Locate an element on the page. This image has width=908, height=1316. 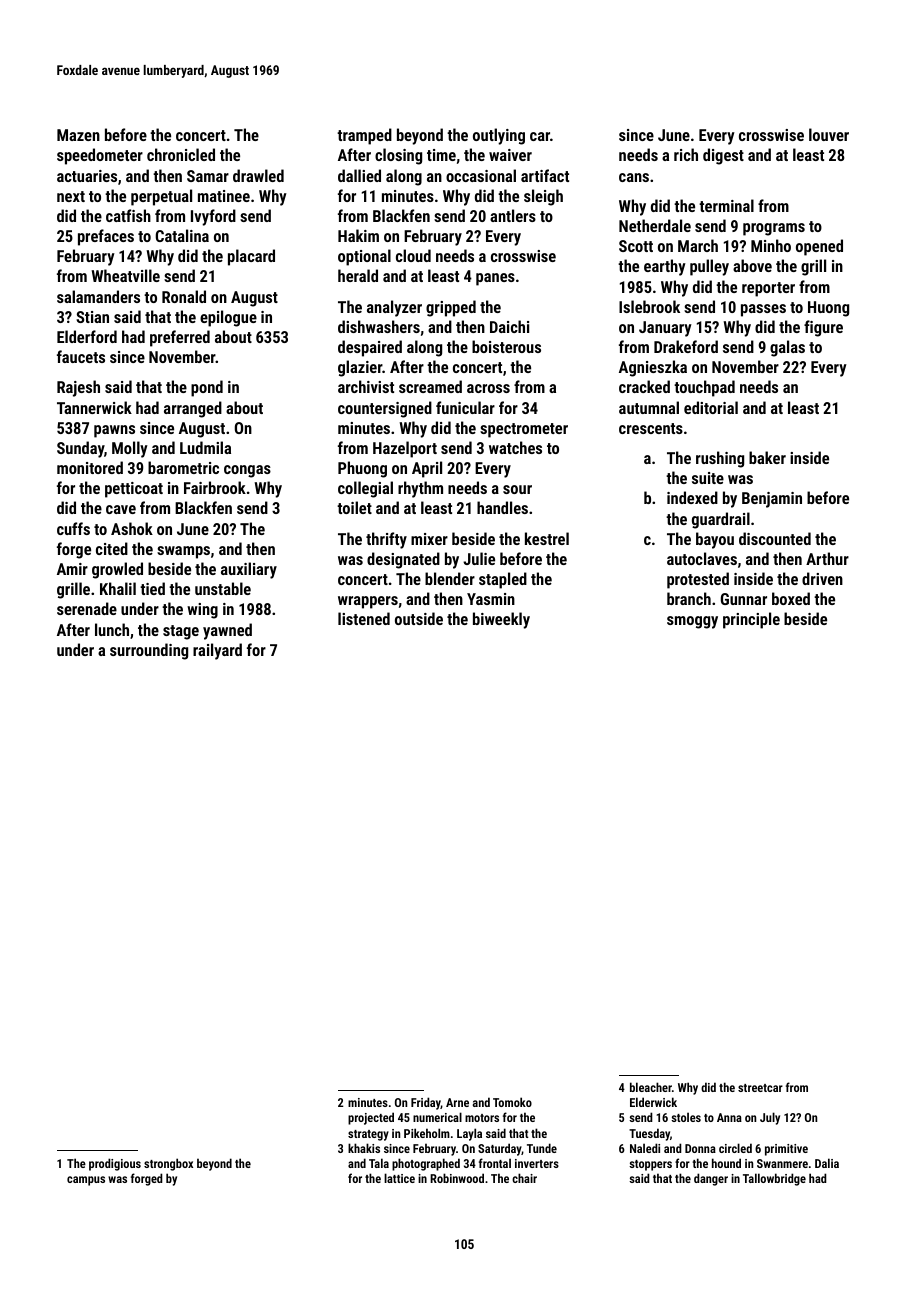
funicular is located at coordinates (465, 407).
